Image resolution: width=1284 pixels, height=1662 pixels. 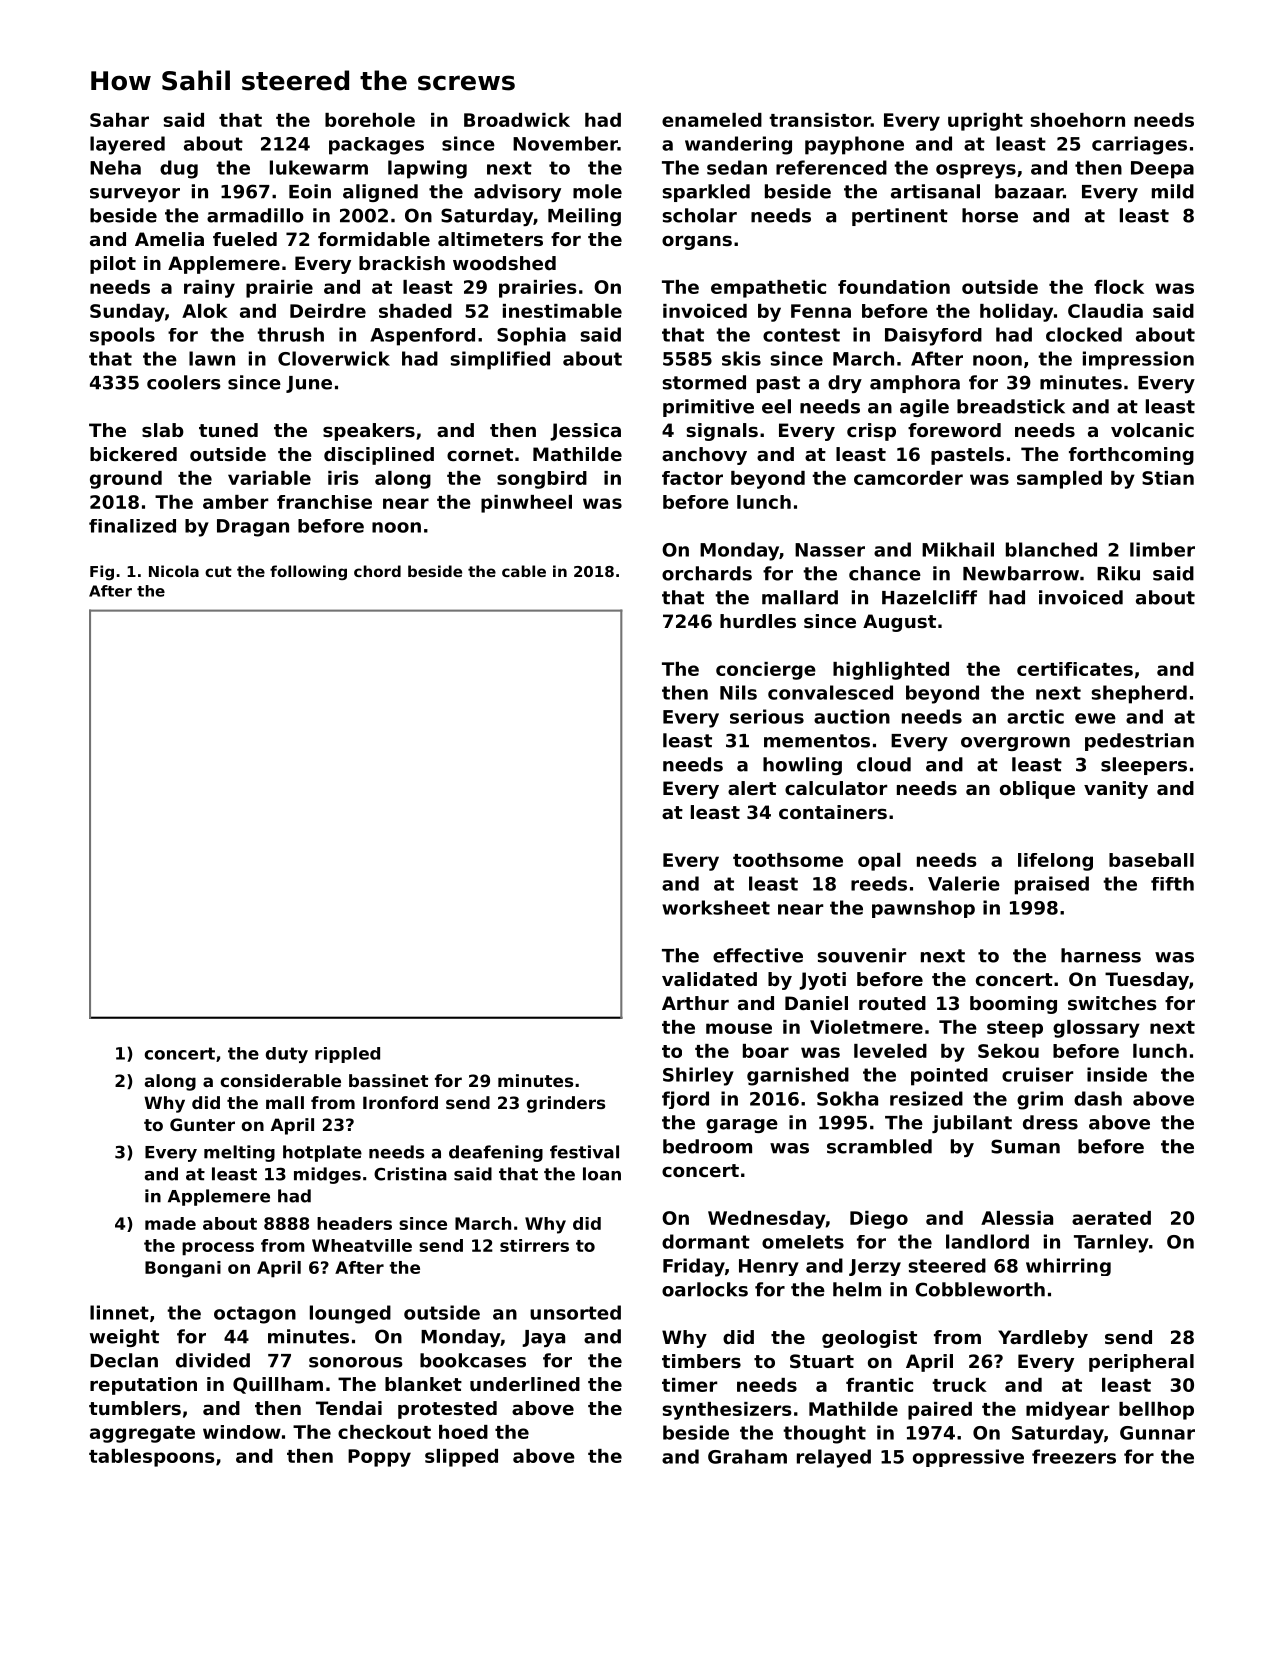 I want to click on slipped, so click(x=461, y=1458).
